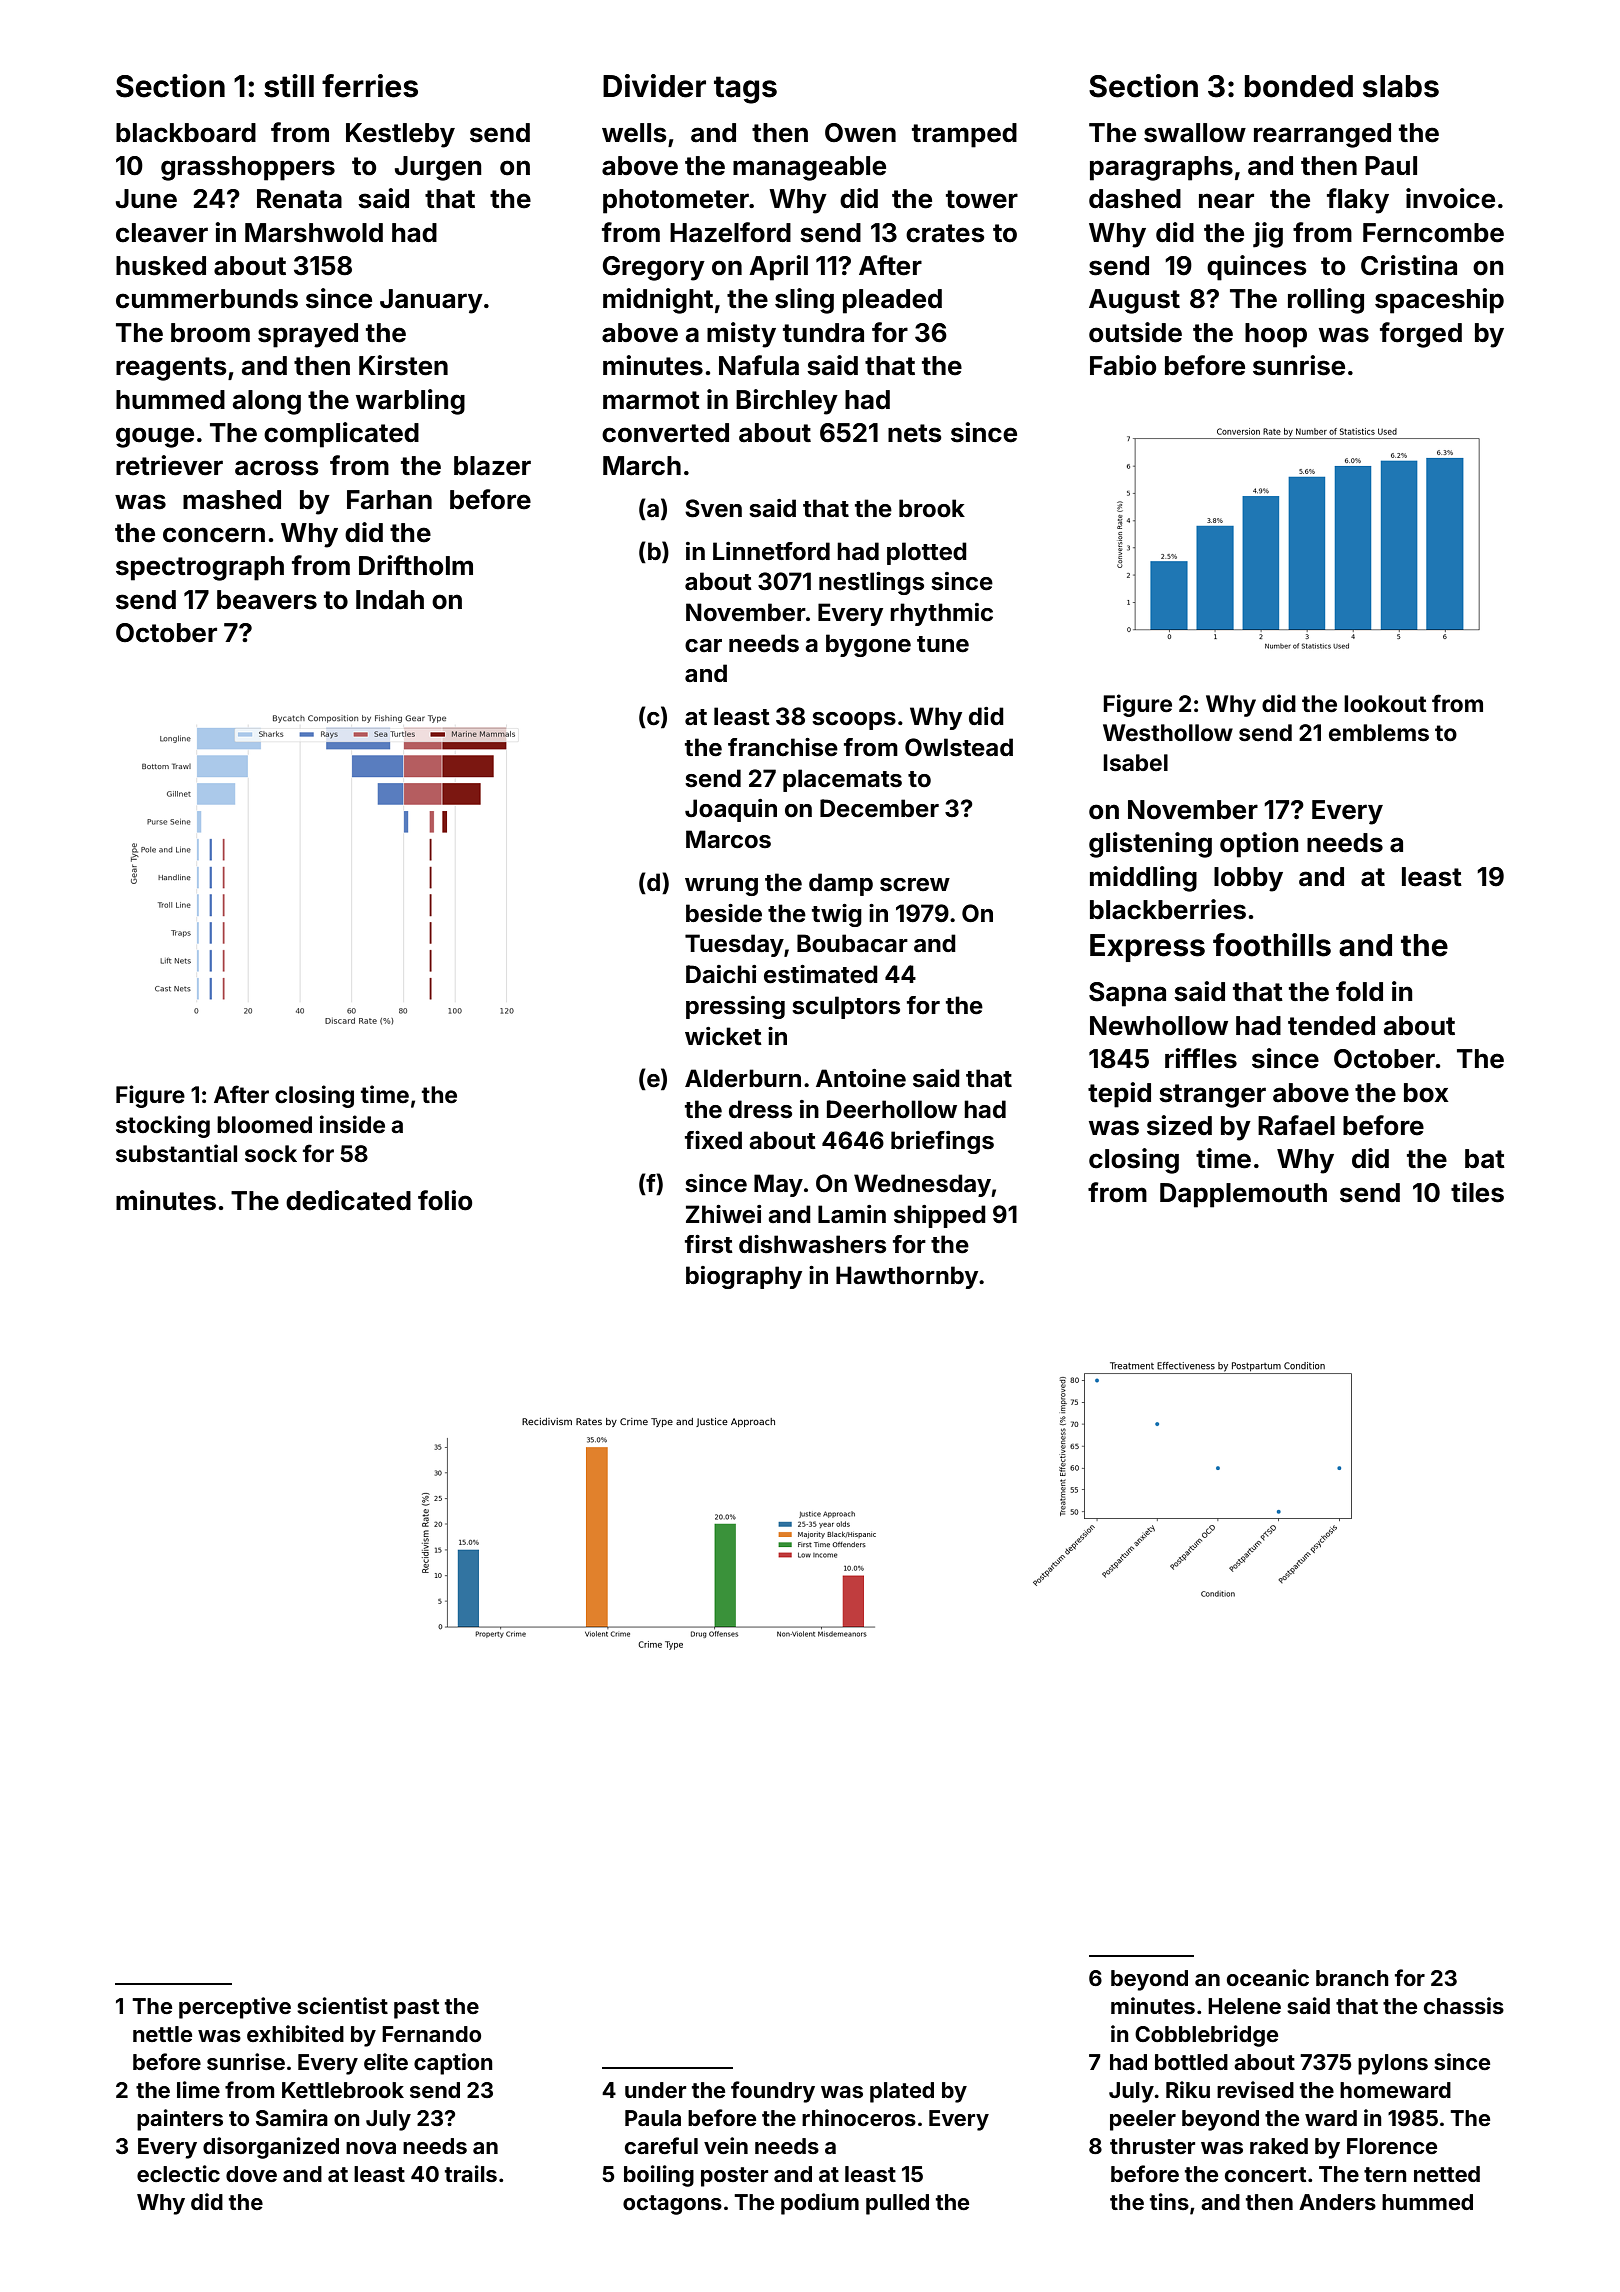 This image has width=1620, height=2292. Describe the element at coordinates (820, 2204) in the image. I see `podium` at that location.
